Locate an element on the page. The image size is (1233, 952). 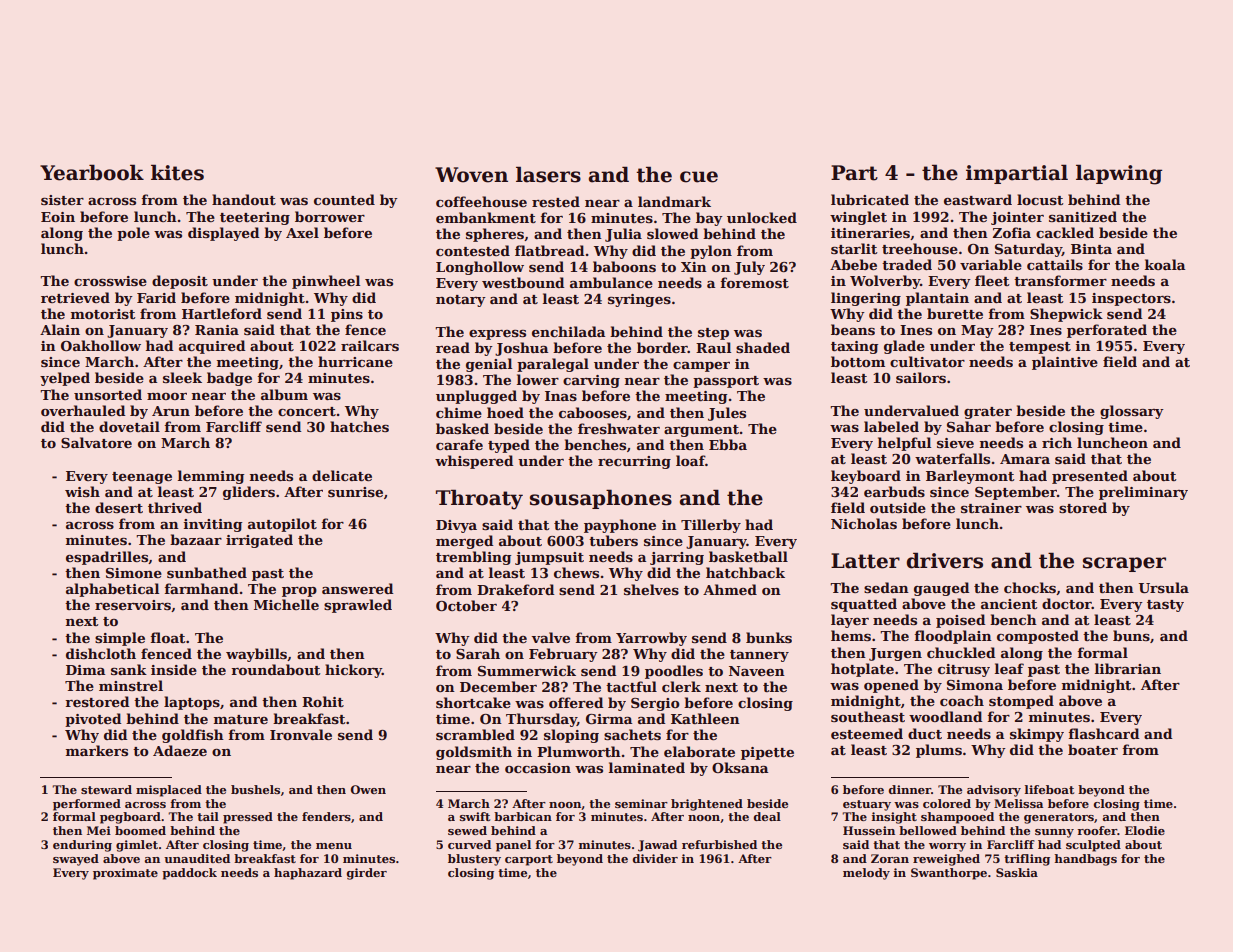
lasers is located at coordinates (548, 174).
